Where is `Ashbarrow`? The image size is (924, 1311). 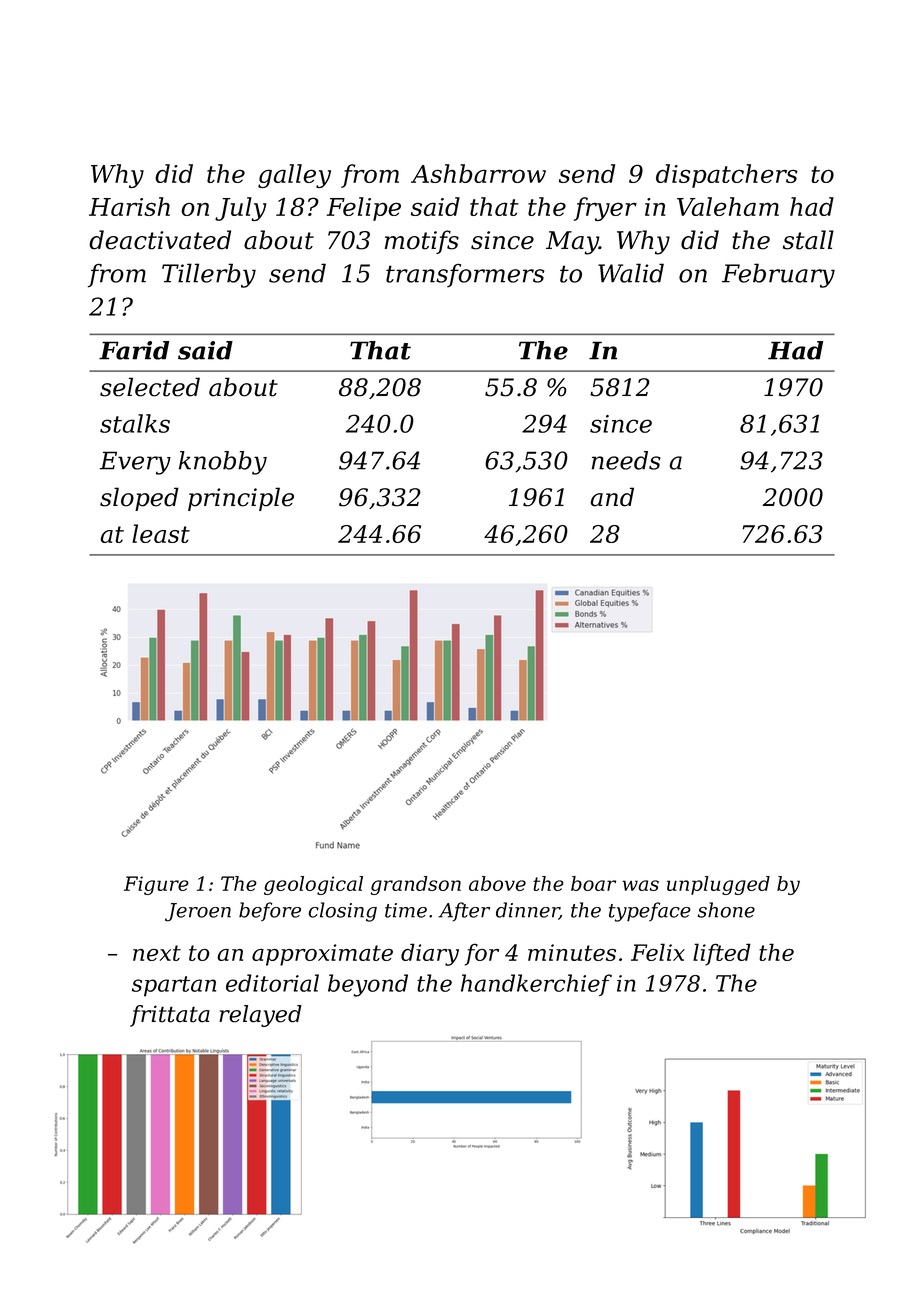
Ashbarrow is located at coordinates (478, 173).
